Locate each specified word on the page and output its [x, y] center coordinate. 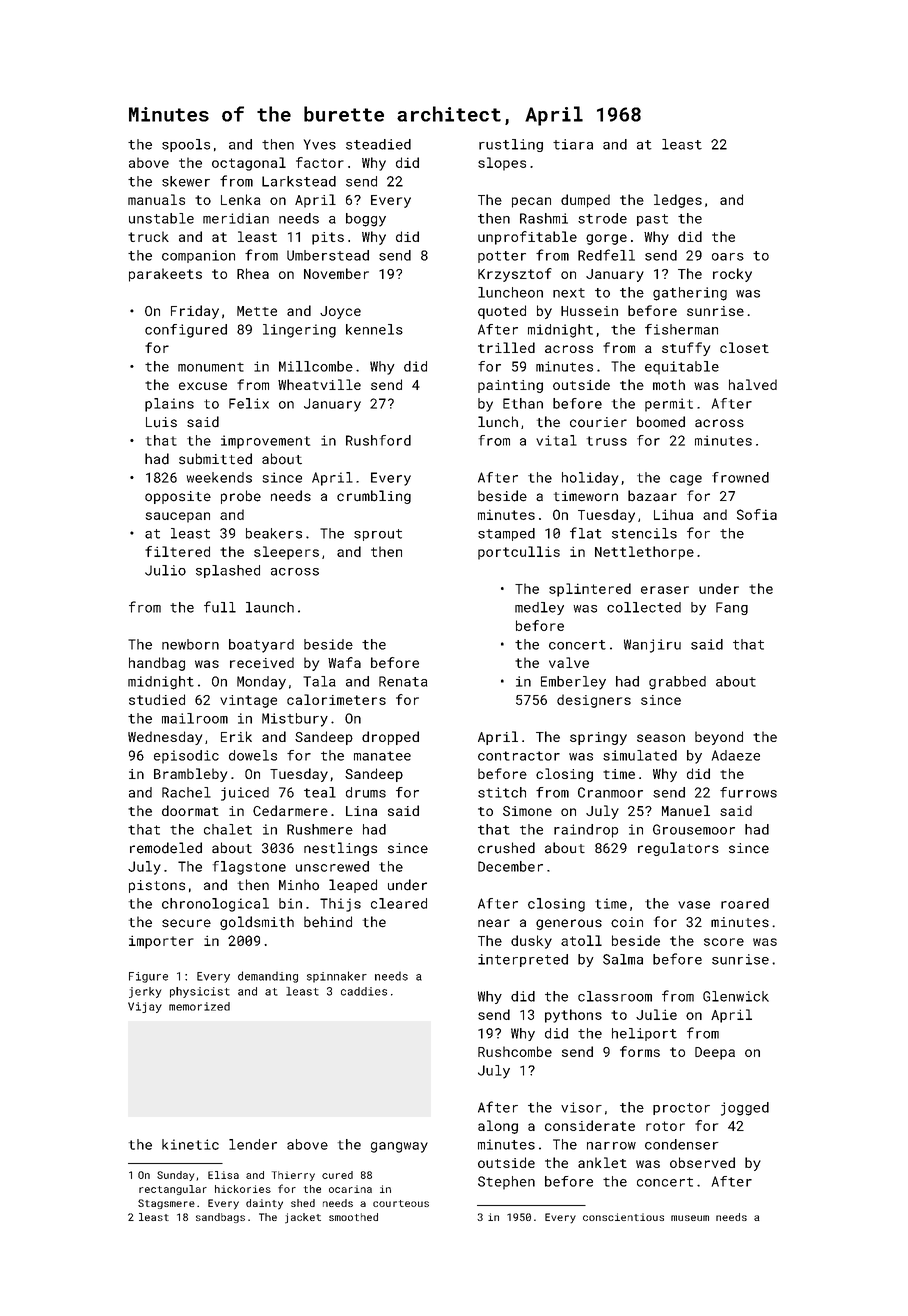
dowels [253, 755]
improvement [265, 442]
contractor [519, 756]
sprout [378, 535]
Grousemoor [694, 829]
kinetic [190, 1144]
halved [753, 384]
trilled [506, 347]
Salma [623, 959]
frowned [740, 477]
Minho [299, 885]
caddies [364, 991]
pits [328, 238]
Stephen [506, 1183]
